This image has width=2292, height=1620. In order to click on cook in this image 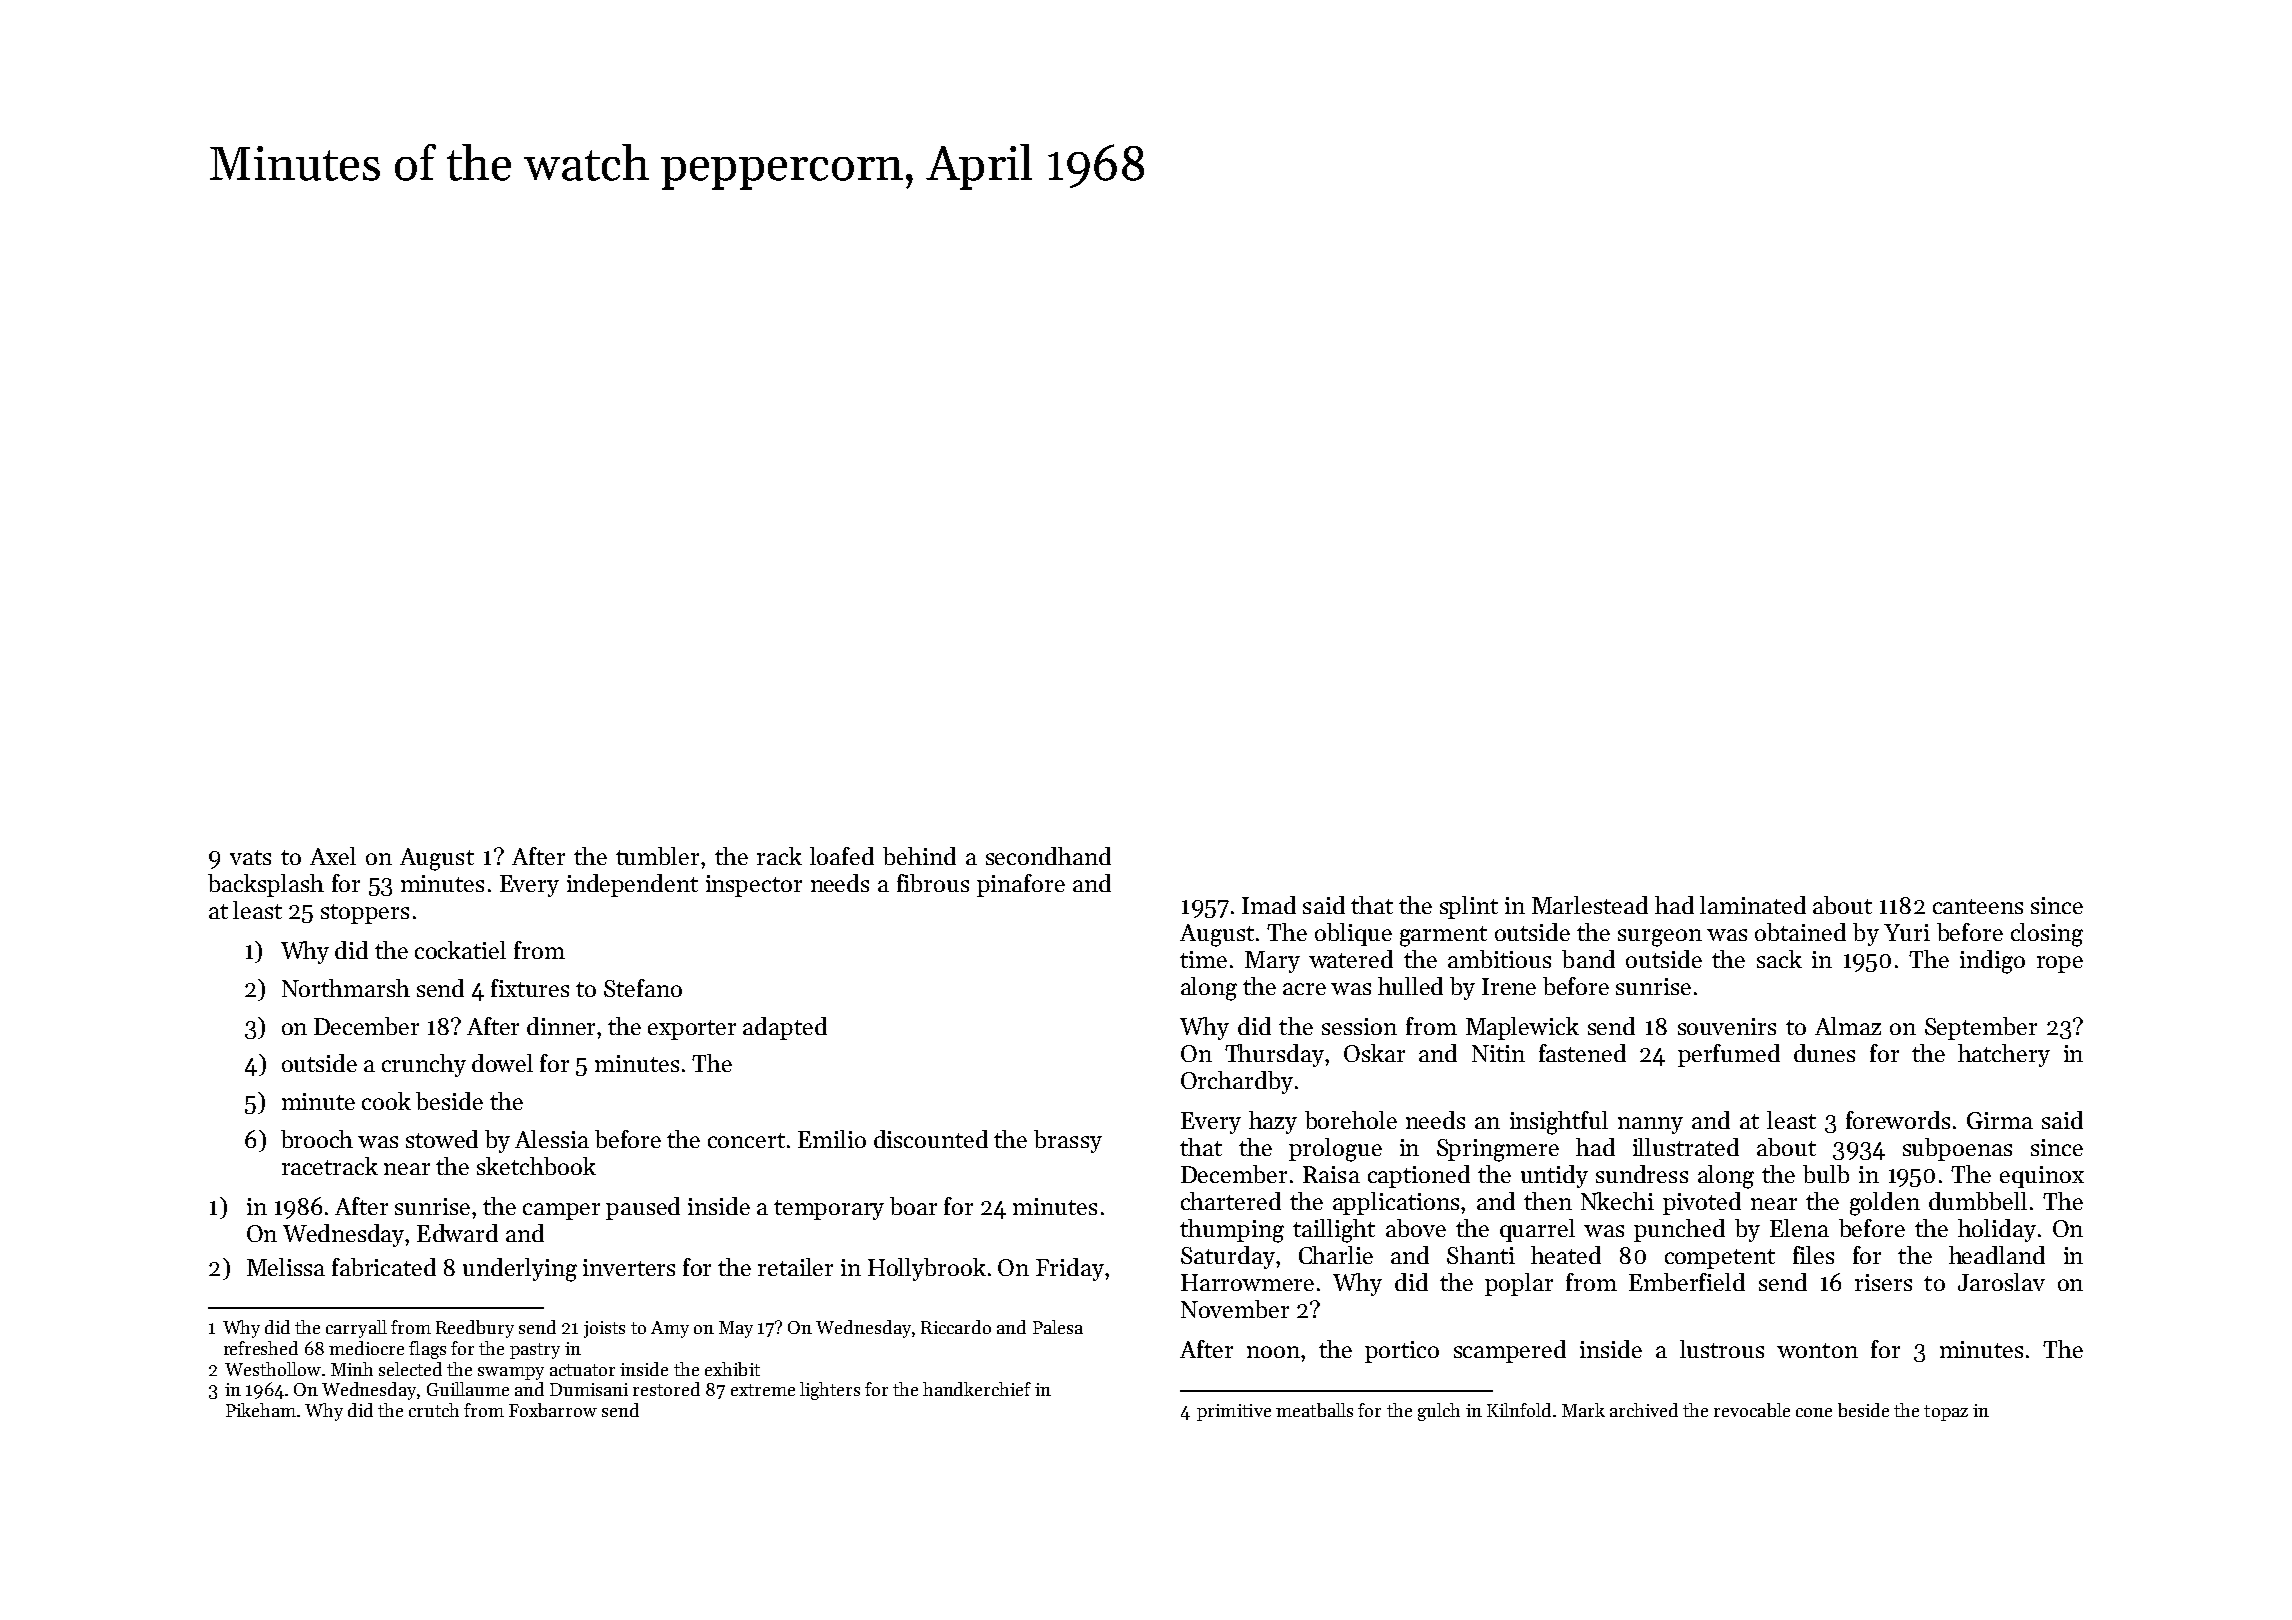, I will do `click(386, 1101)`.
